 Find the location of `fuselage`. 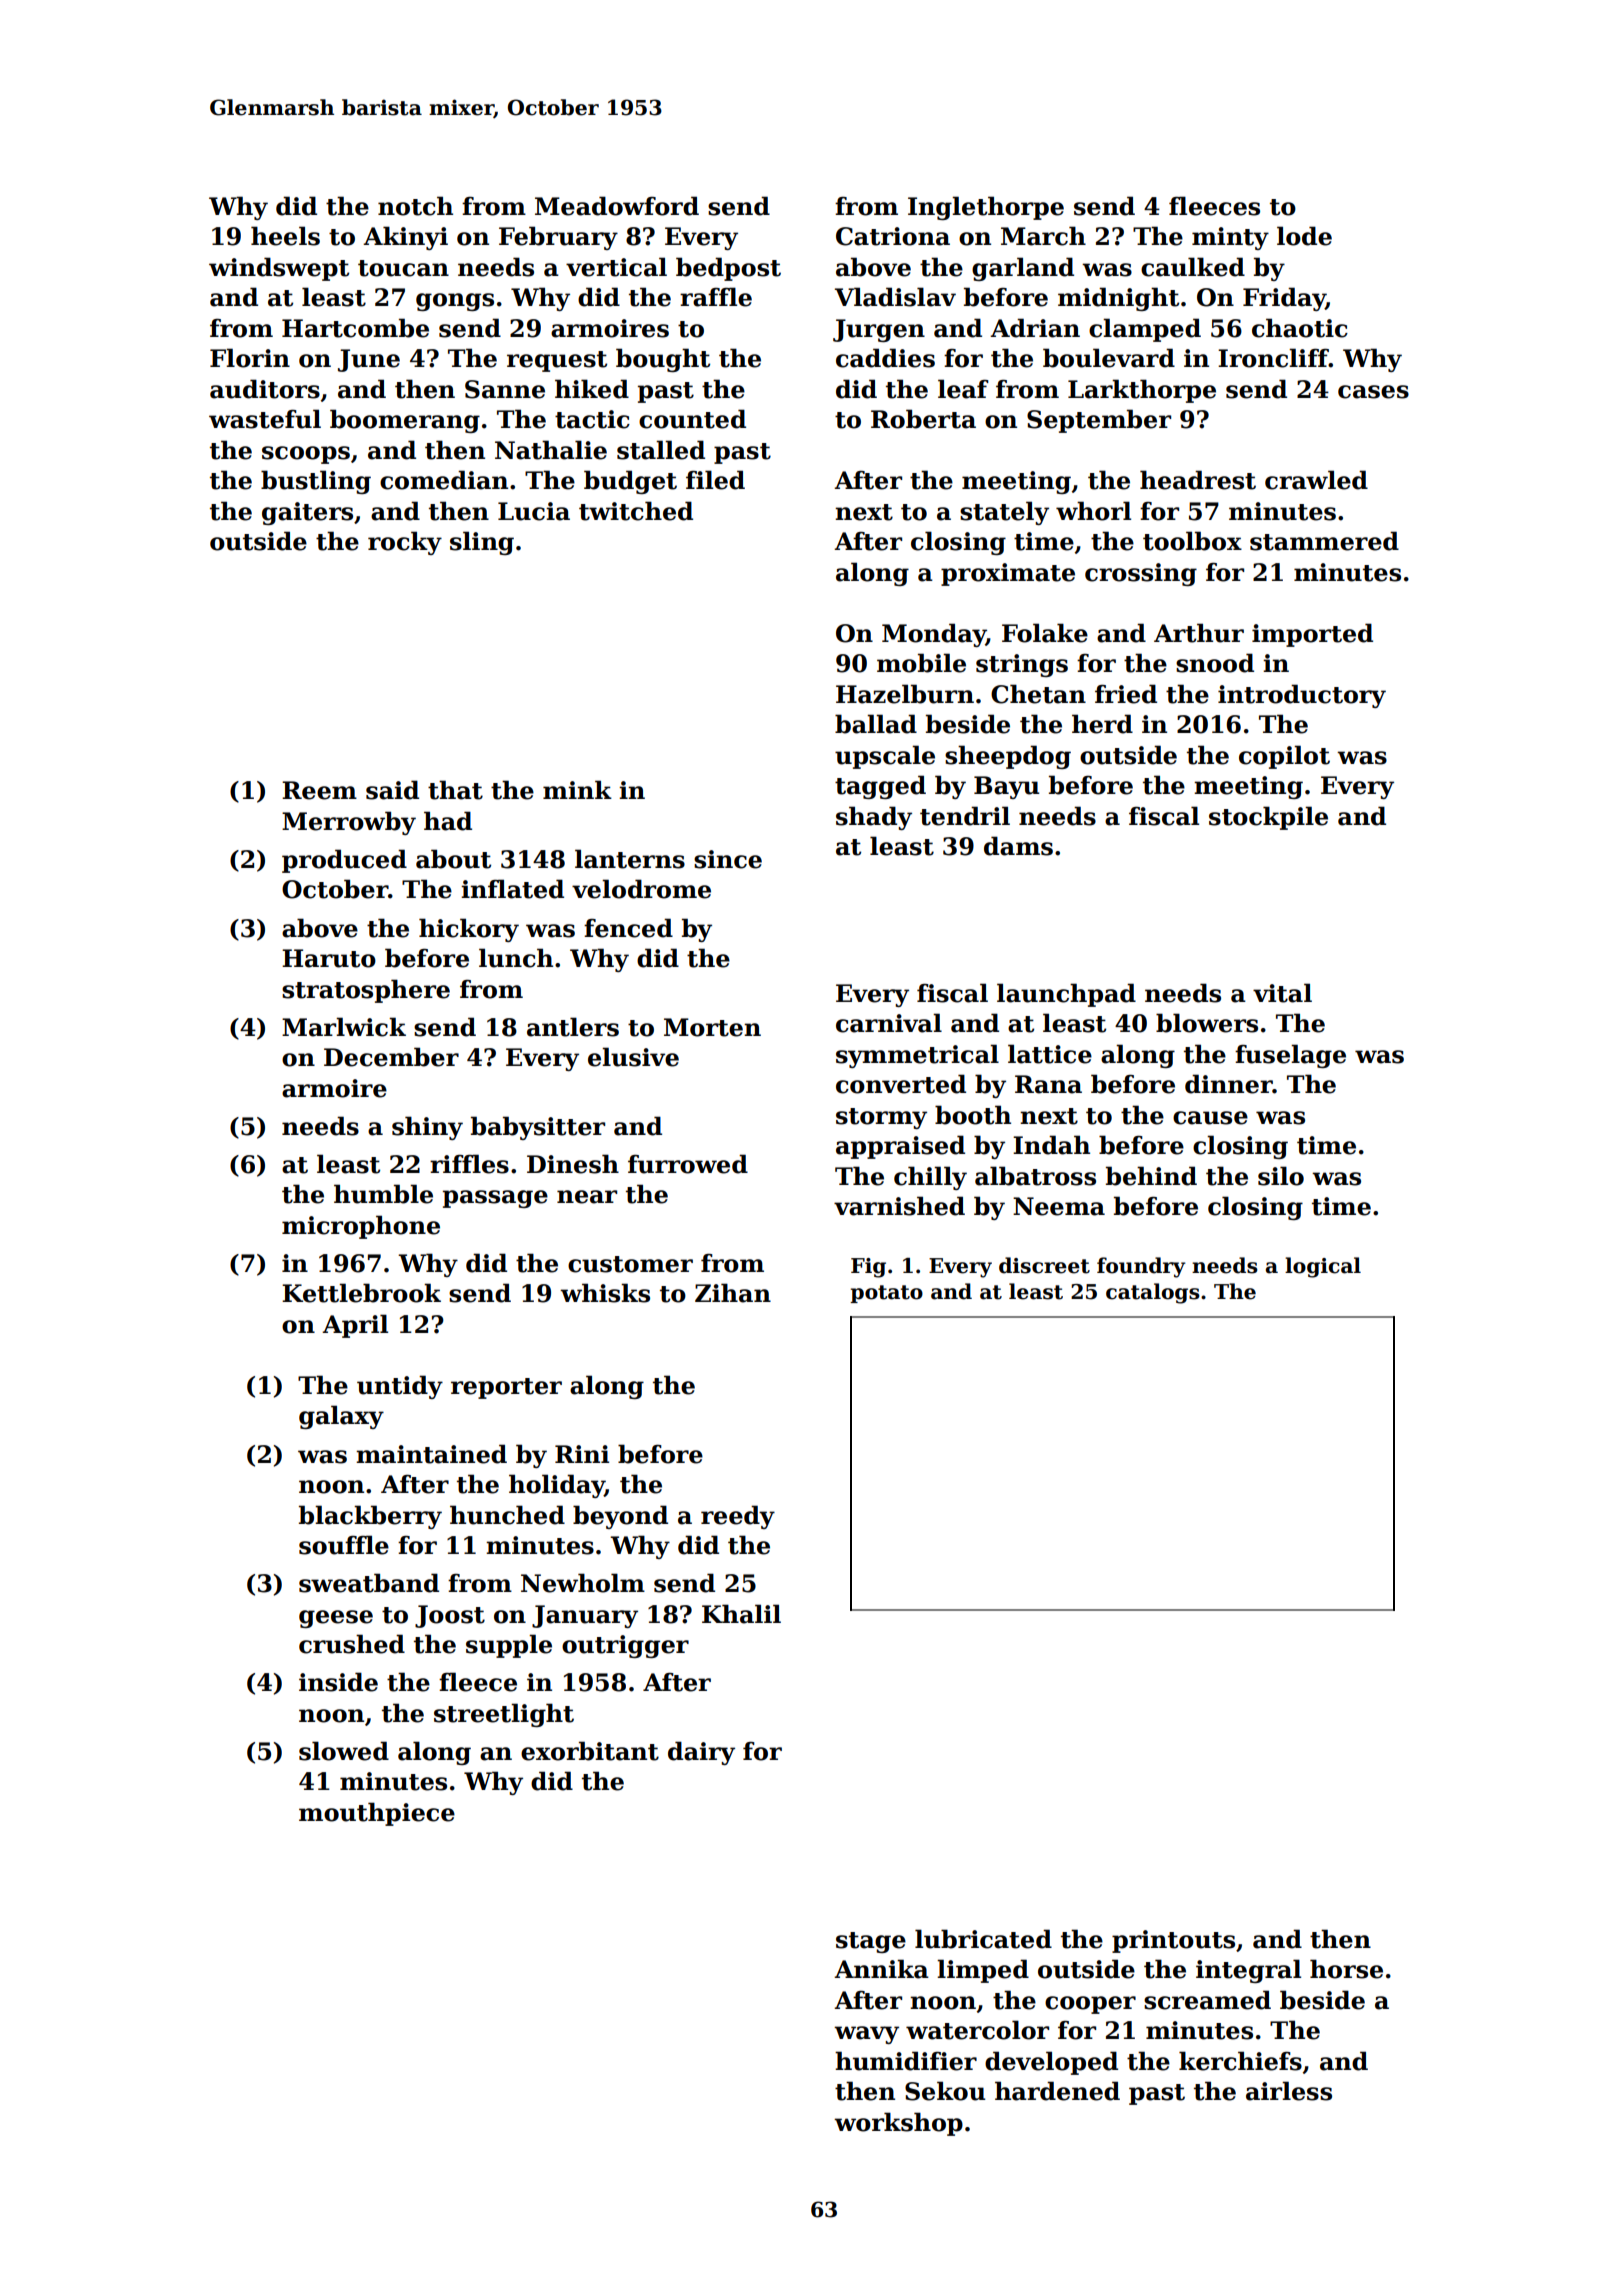

fuselage is located at coordinates (1290, 1056).
